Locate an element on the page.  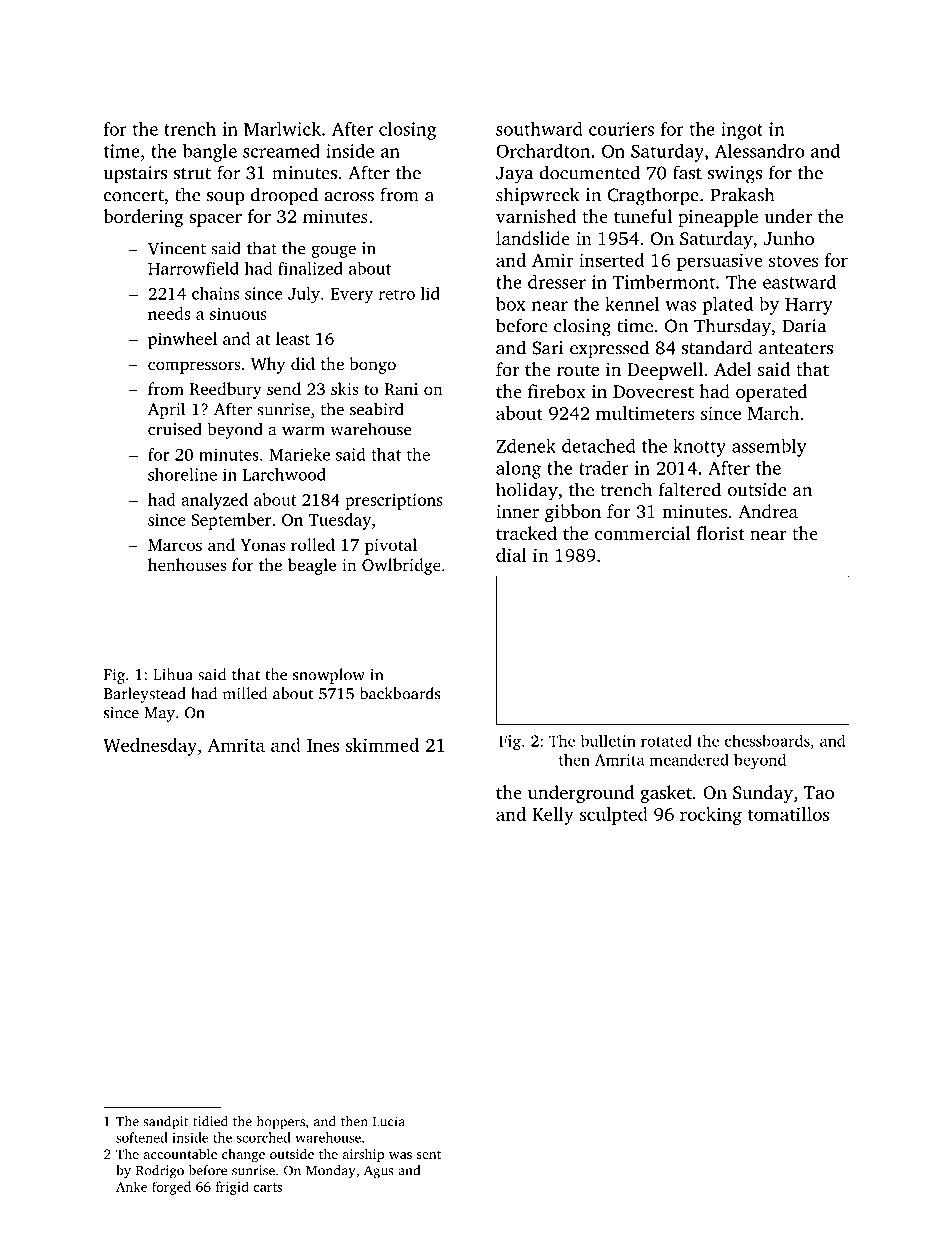
Wednesday is located at coordinates (150, 747).
